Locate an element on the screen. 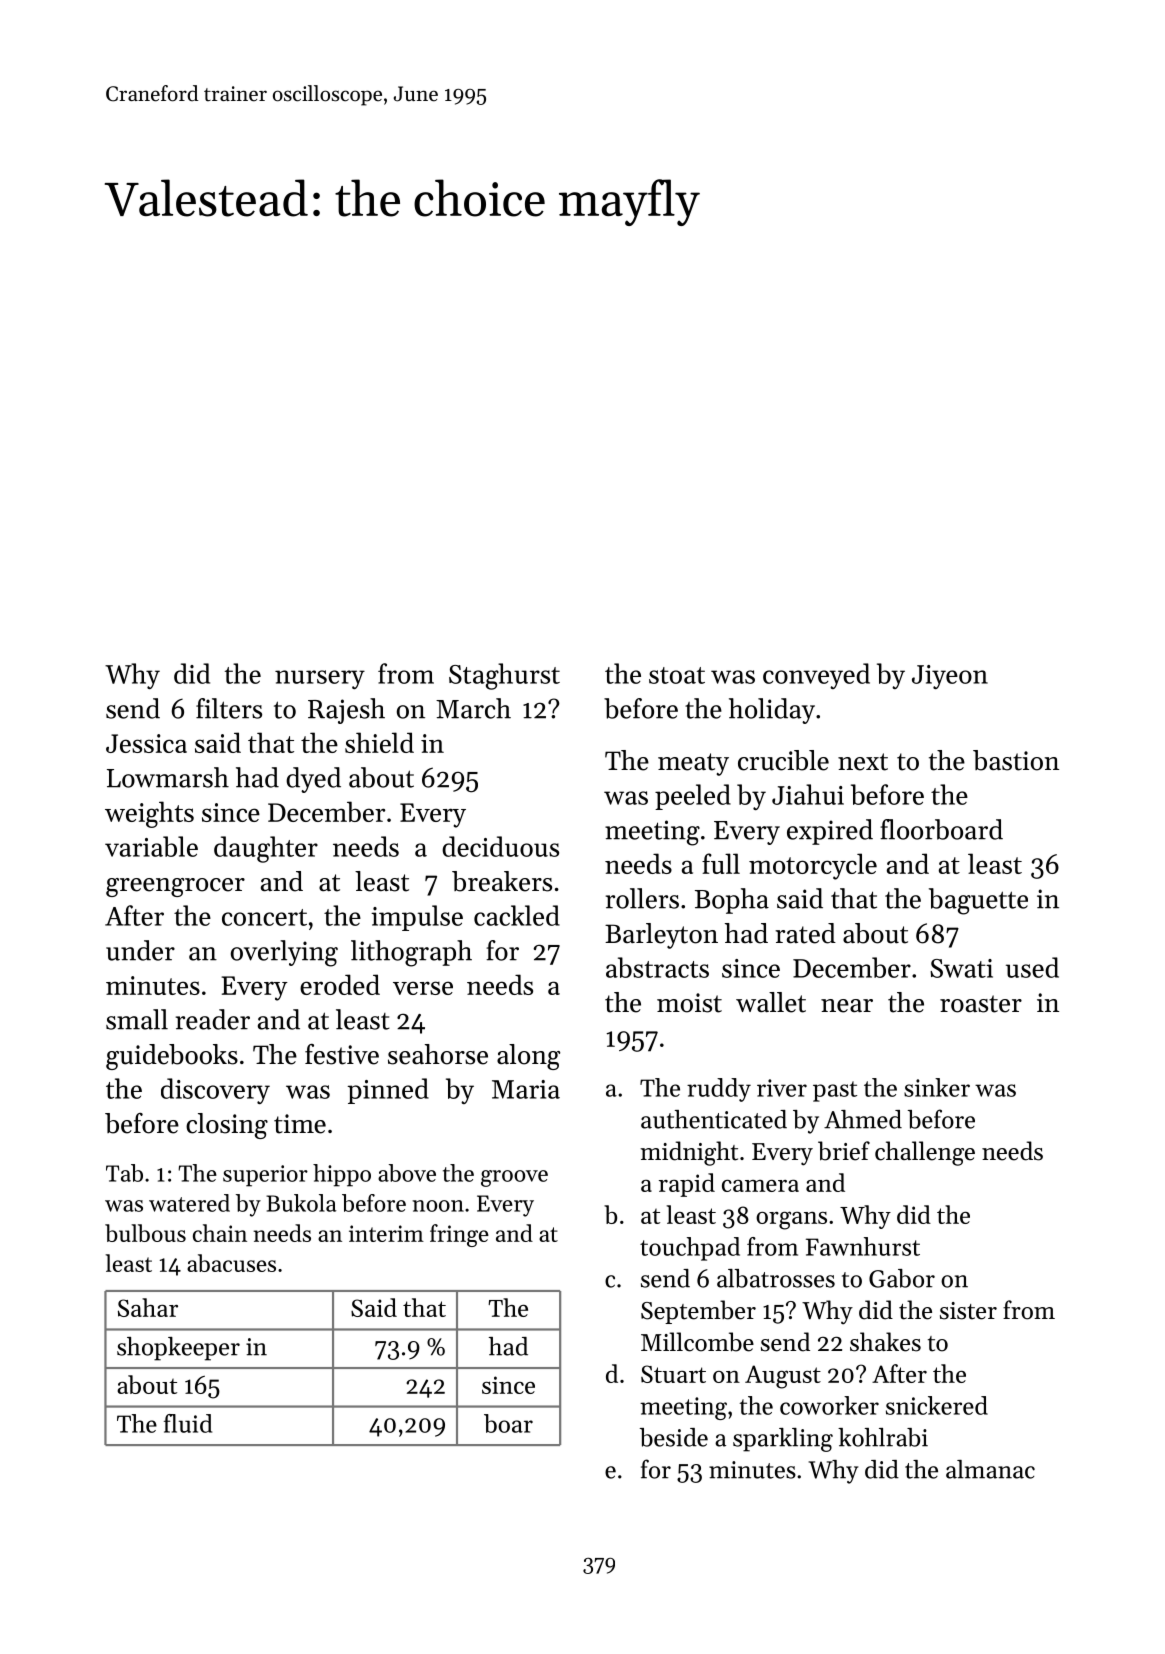  pinned is located at coordinates (388, 1091).
